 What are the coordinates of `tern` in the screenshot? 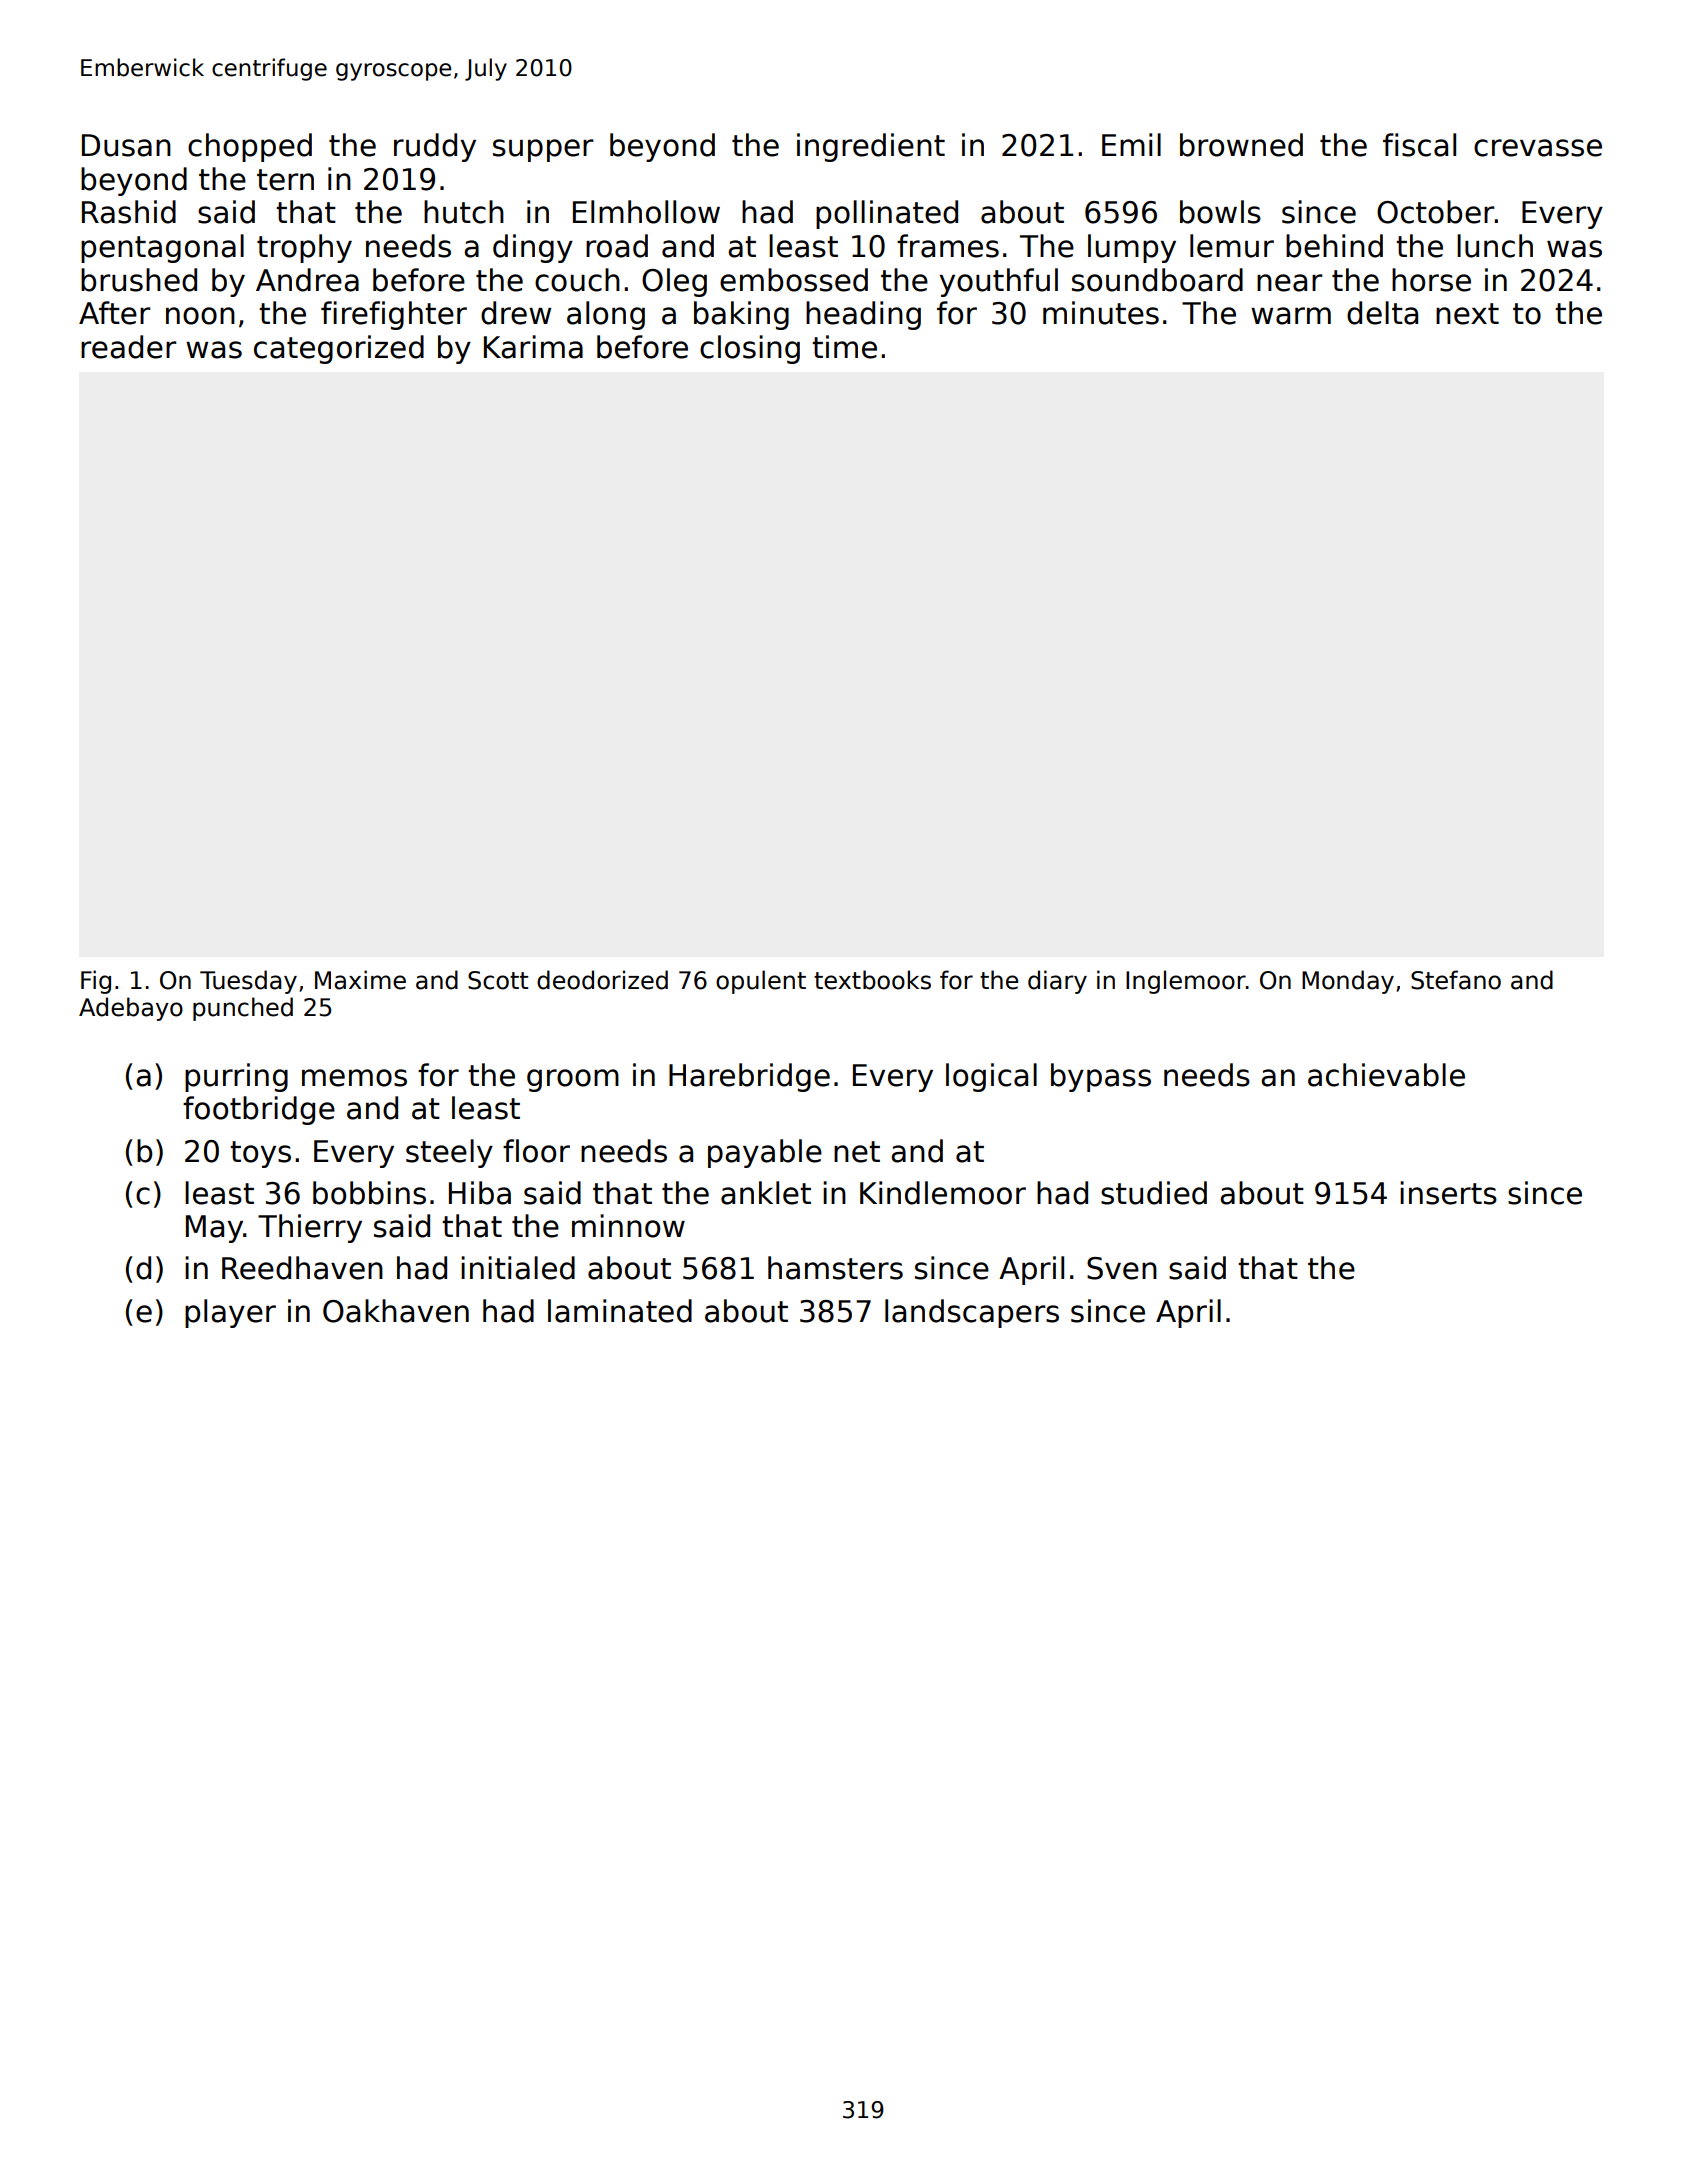 It's located at (285, 180).
